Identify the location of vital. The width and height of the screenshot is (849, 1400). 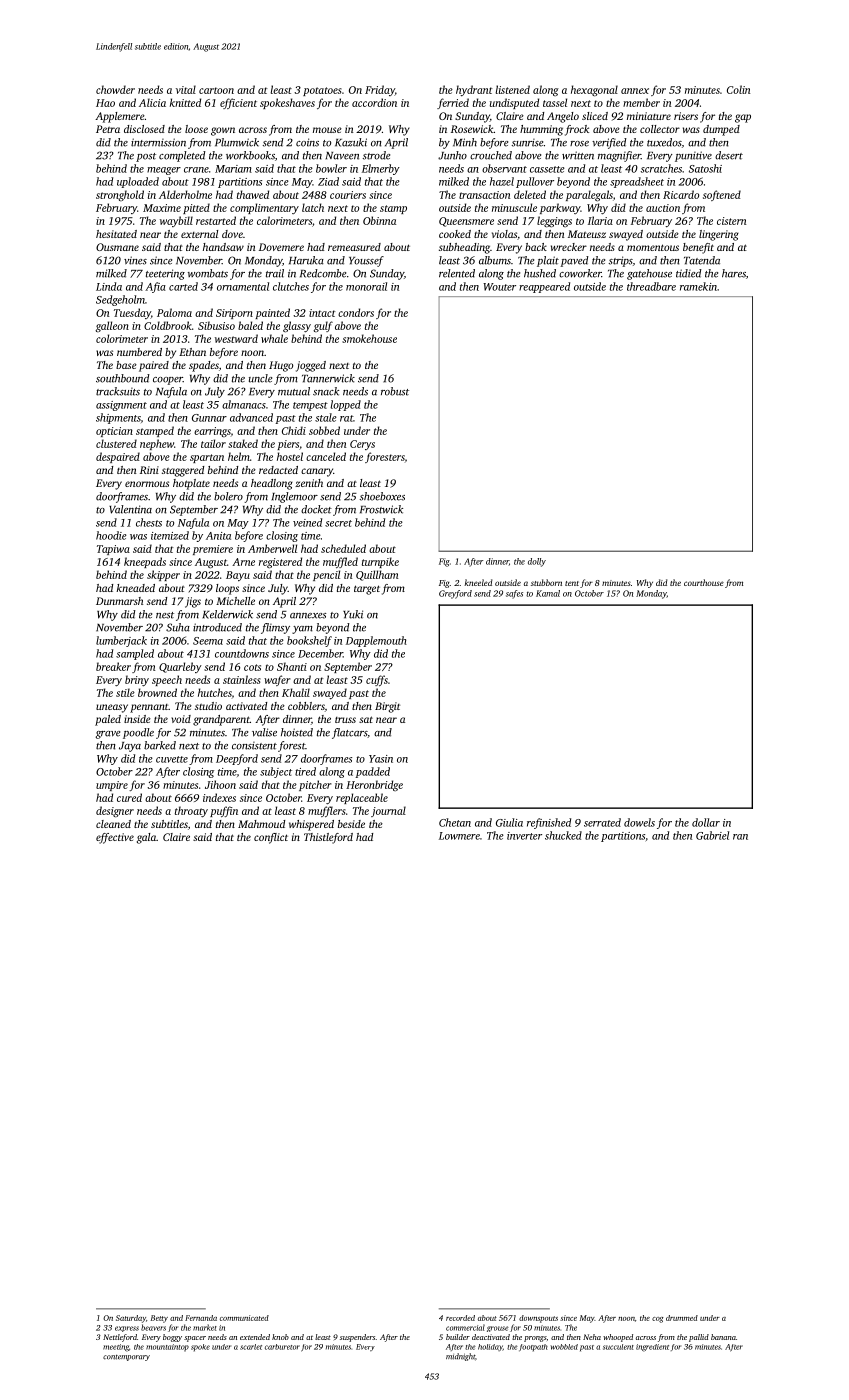
(186, 89).
